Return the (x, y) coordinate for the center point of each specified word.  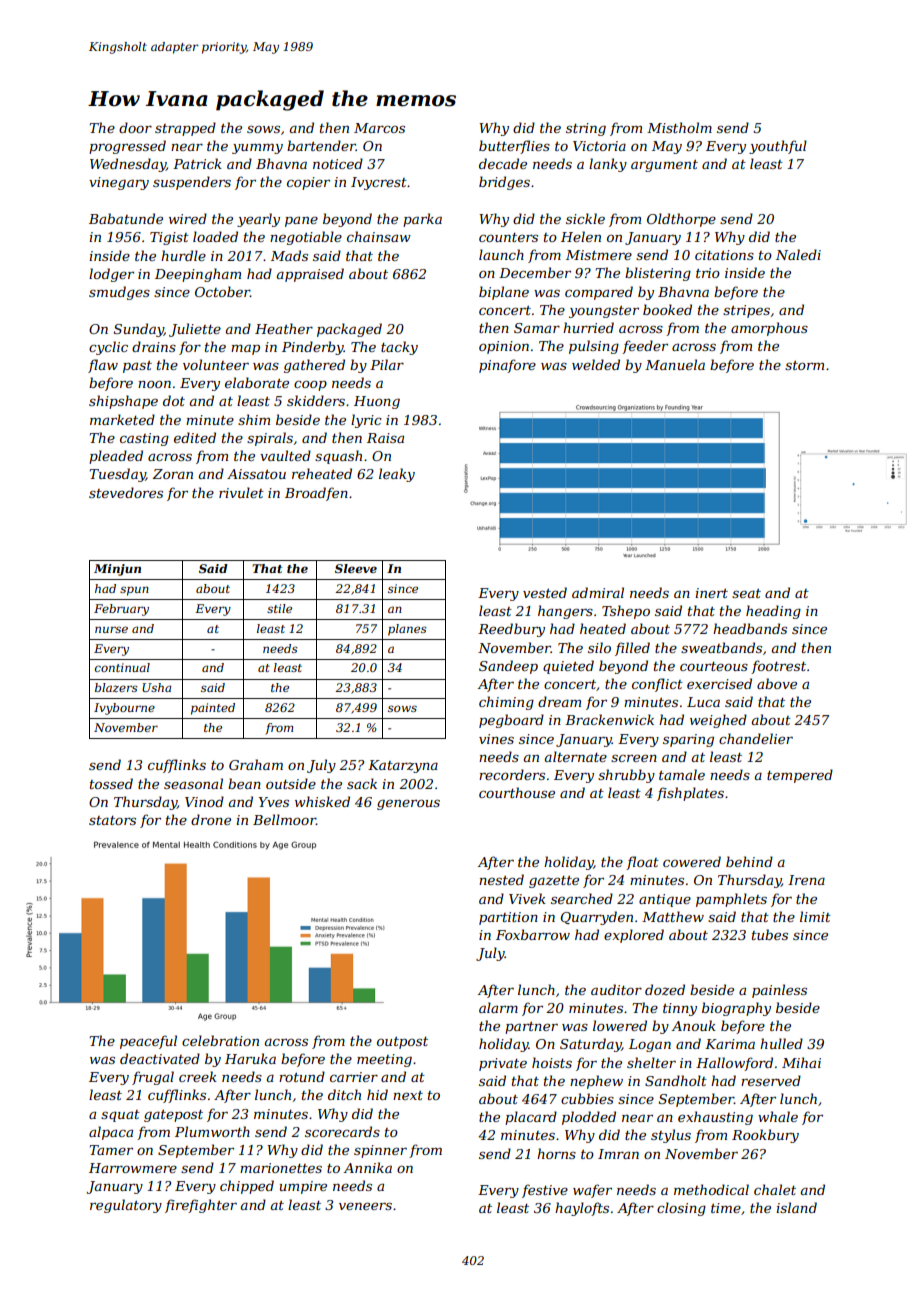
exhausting (715, 1118)
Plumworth (212, 1131)
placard (531, 1118)
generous (408, 804)
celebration (220, 1040)
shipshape (123, 402)
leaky (397, 475)
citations (724, 255)
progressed (127, 147)
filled (632, 649)
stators (112, 820)
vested (545, 592)
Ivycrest (379, 183)
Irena (806, 880)
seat (746, 593)
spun (134, 591)
